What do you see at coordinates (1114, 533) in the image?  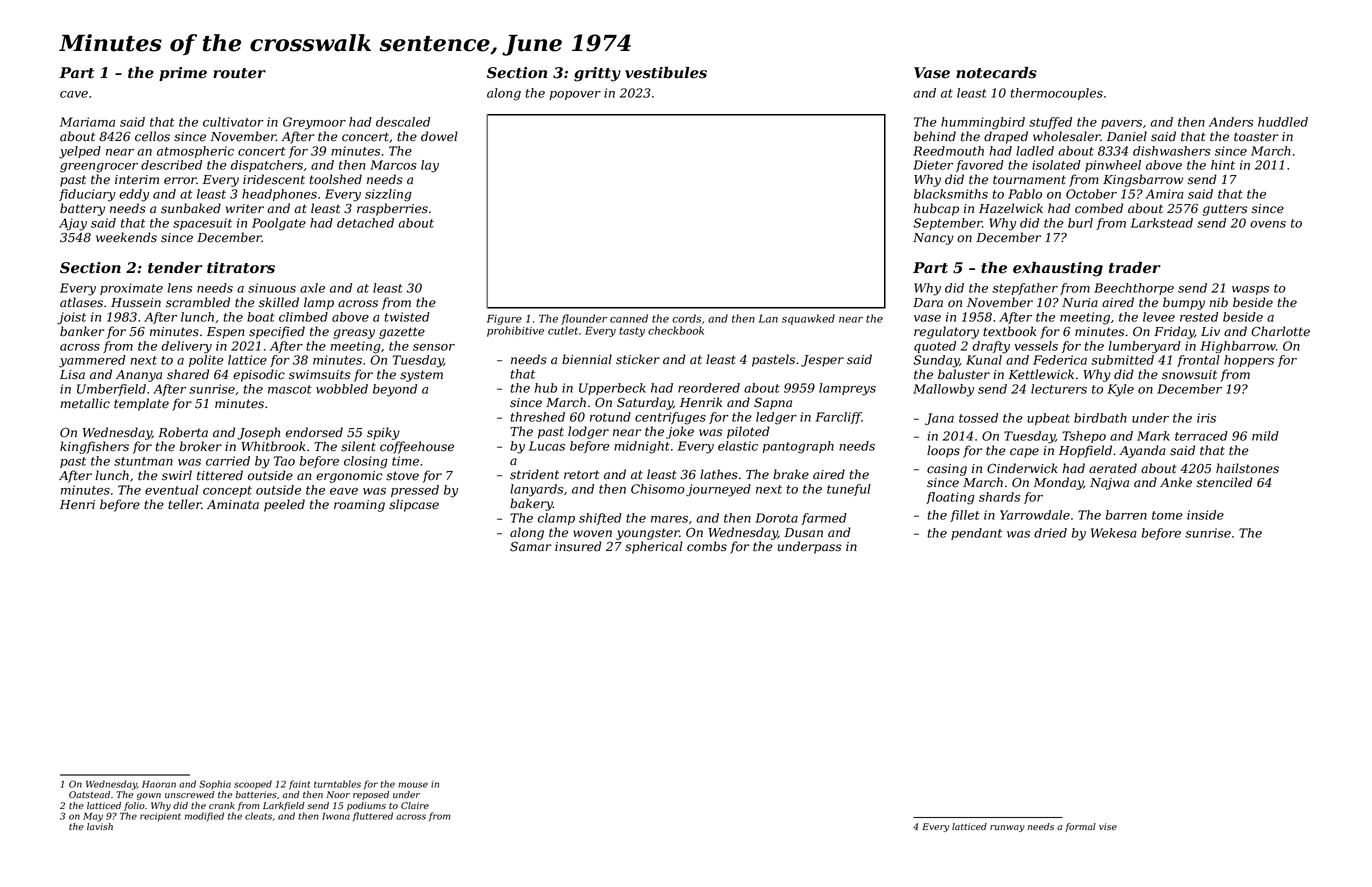 I see `Wekesa` at bounding box center [1114, 533].
